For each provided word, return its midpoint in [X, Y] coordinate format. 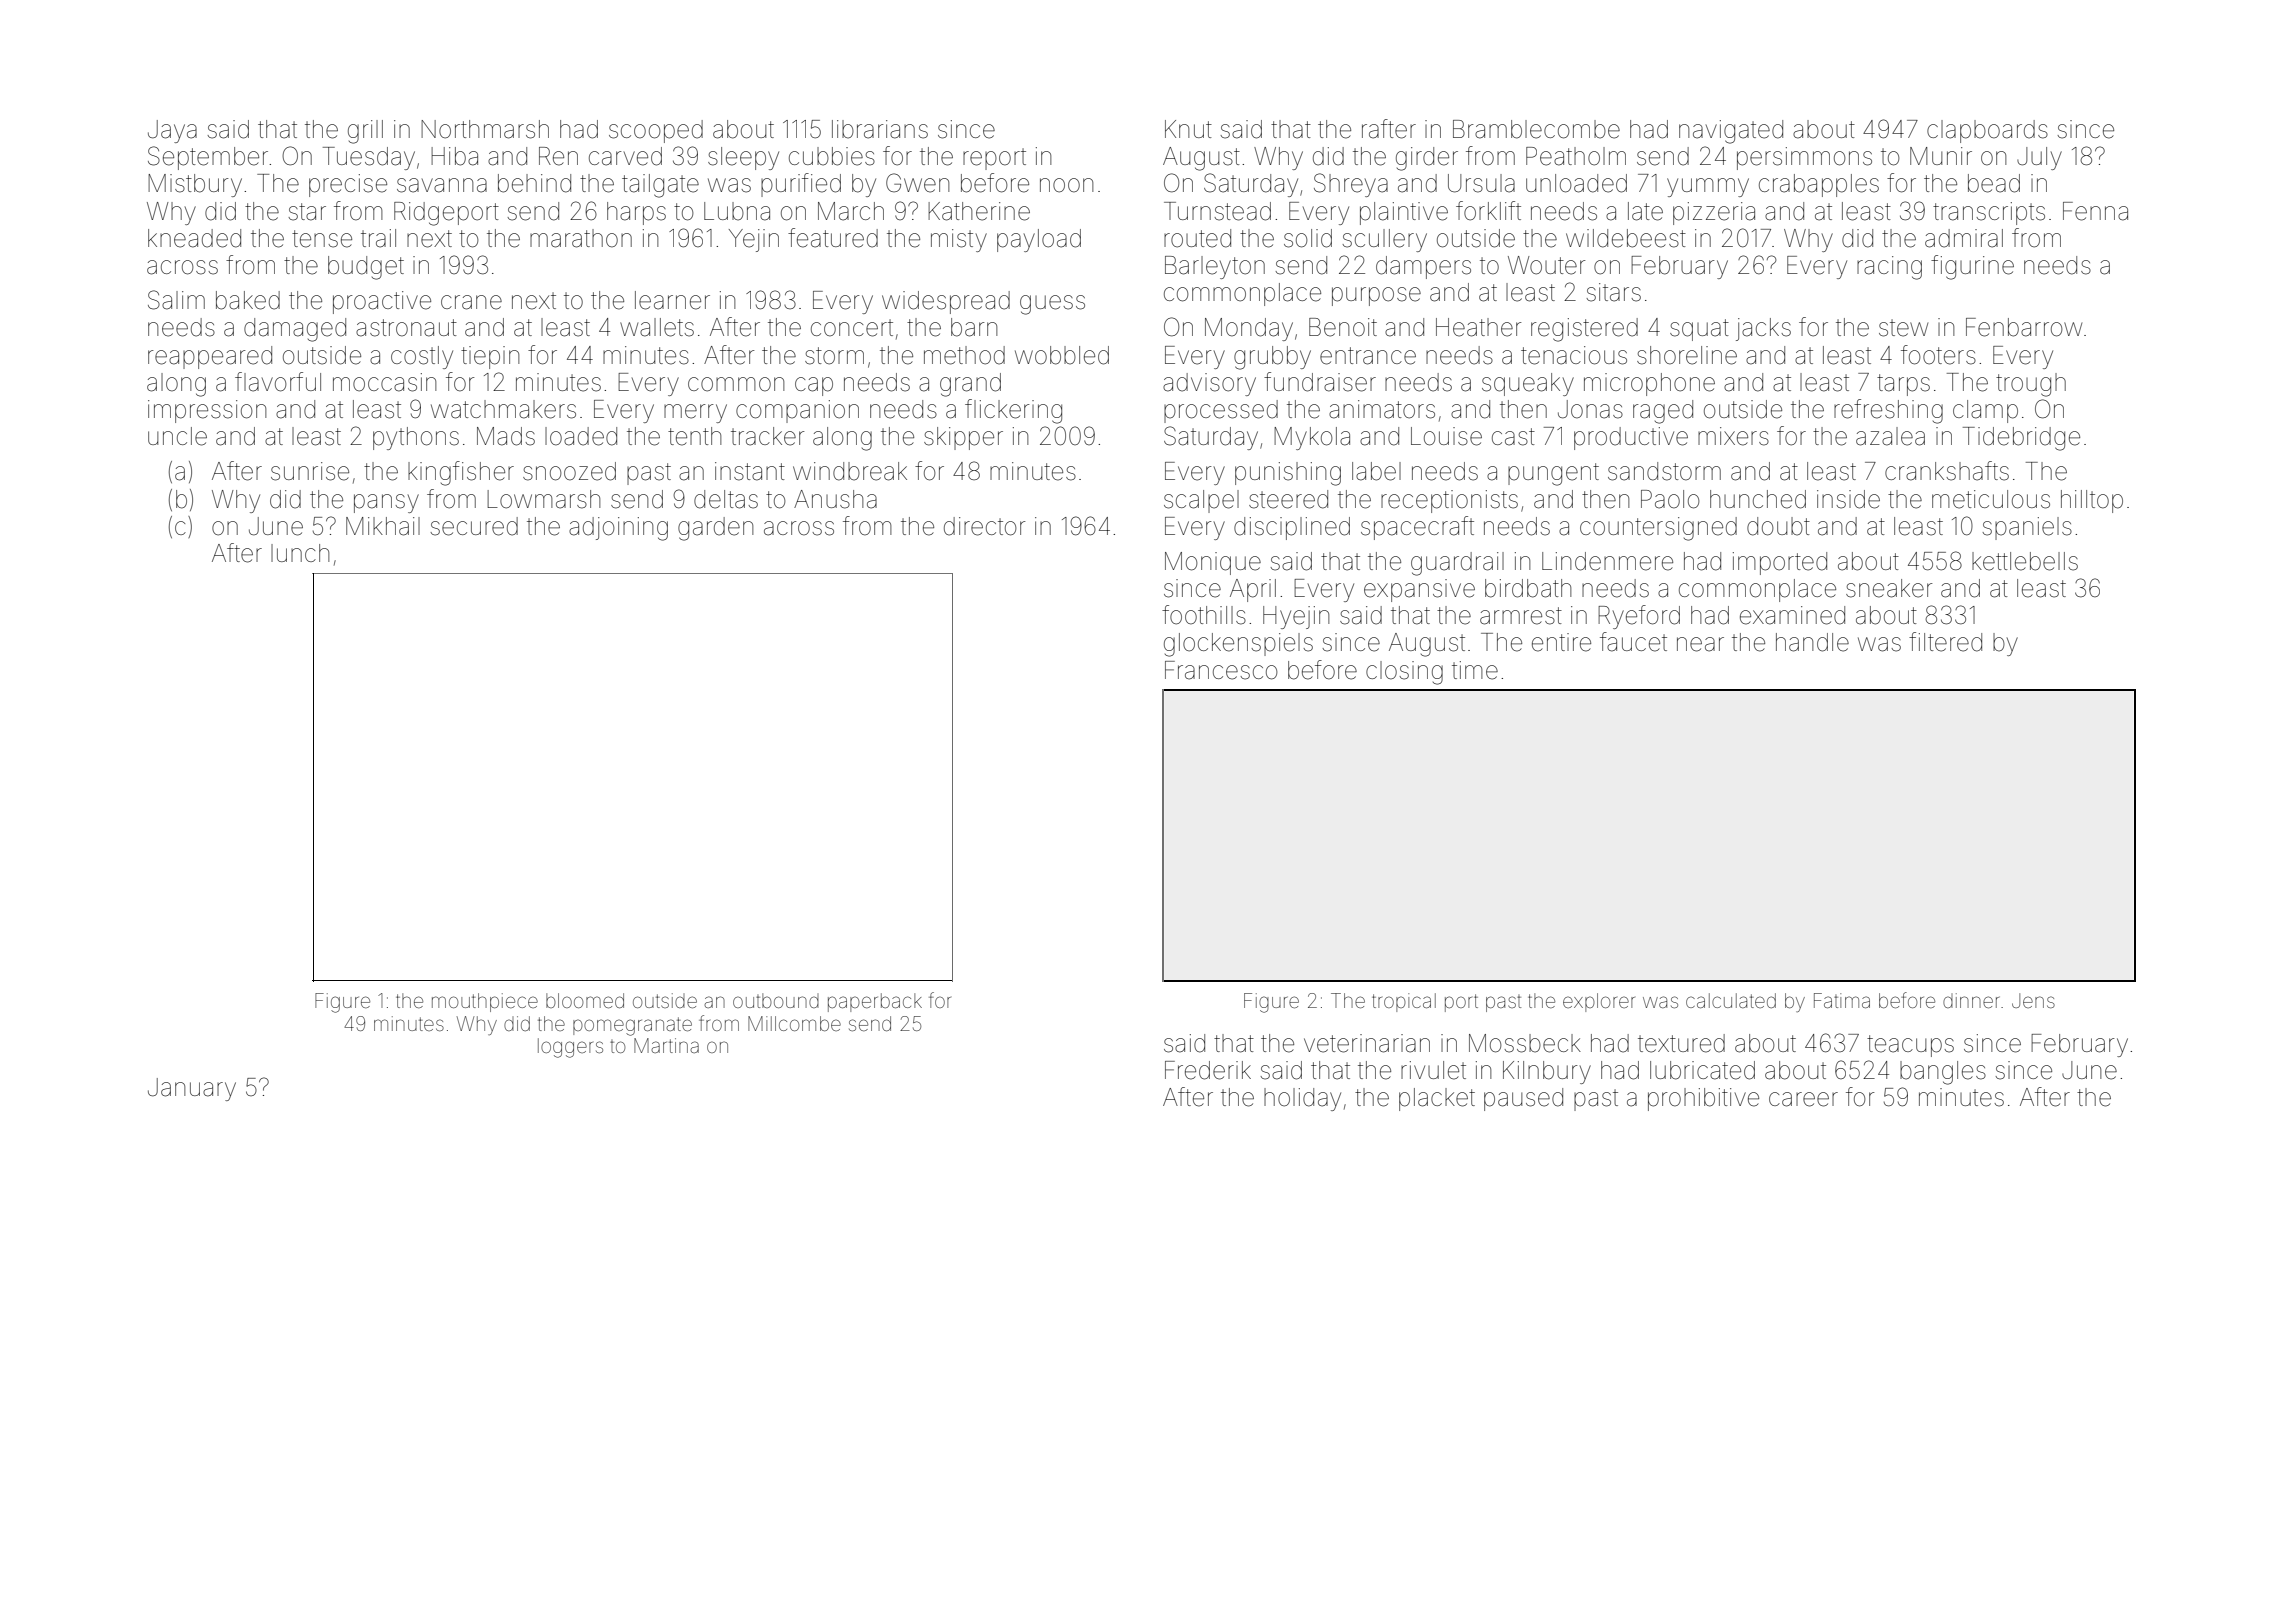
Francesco [1221, 670]
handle [1812, 642]
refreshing [1888, 411]
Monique [1213, 563]
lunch [300, 553]
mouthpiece [485, 1002]
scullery [1385, 240]
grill [365, 132]
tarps [1903, 385]
